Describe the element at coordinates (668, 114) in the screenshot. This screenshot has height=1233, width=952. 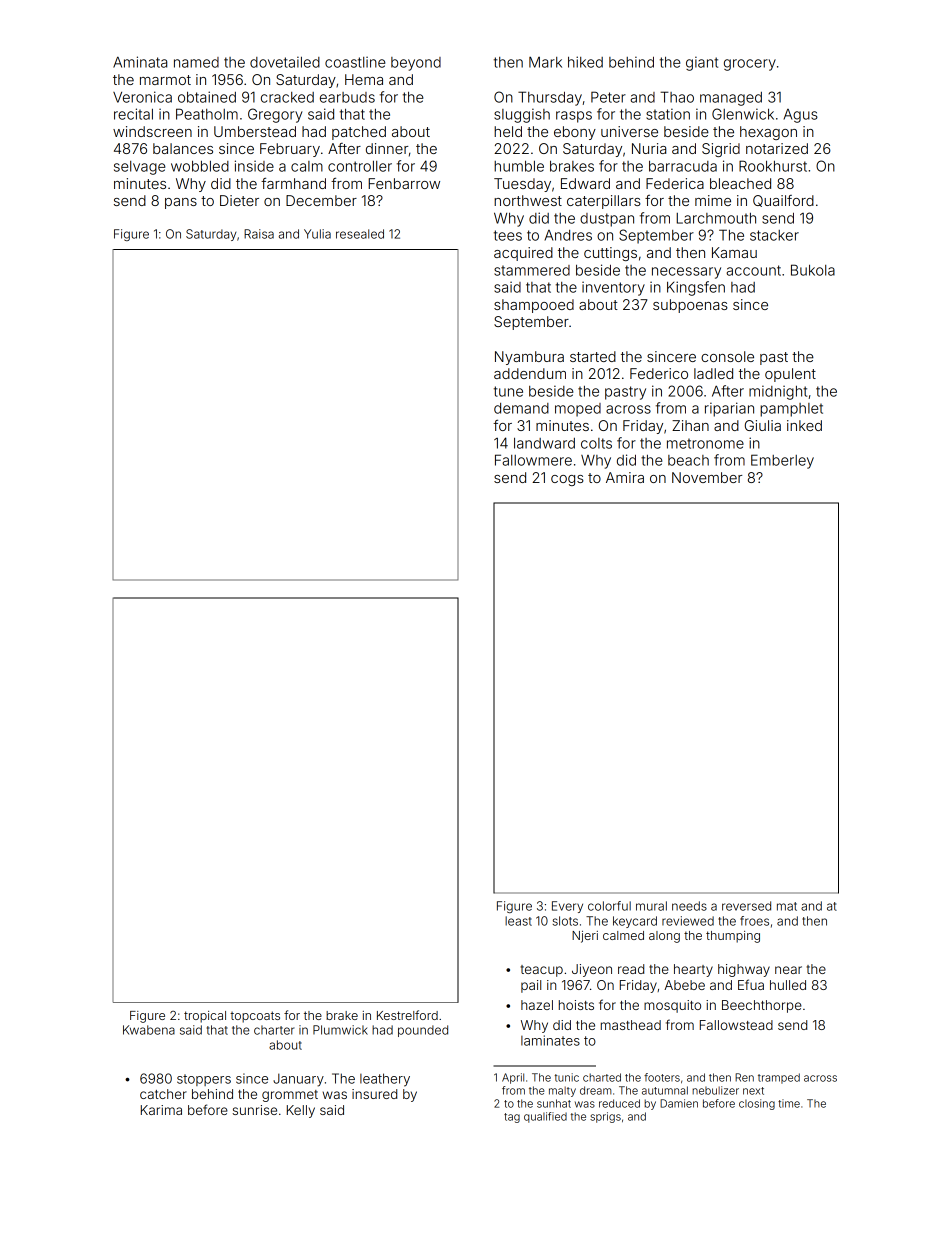
I see `station` at that location.
